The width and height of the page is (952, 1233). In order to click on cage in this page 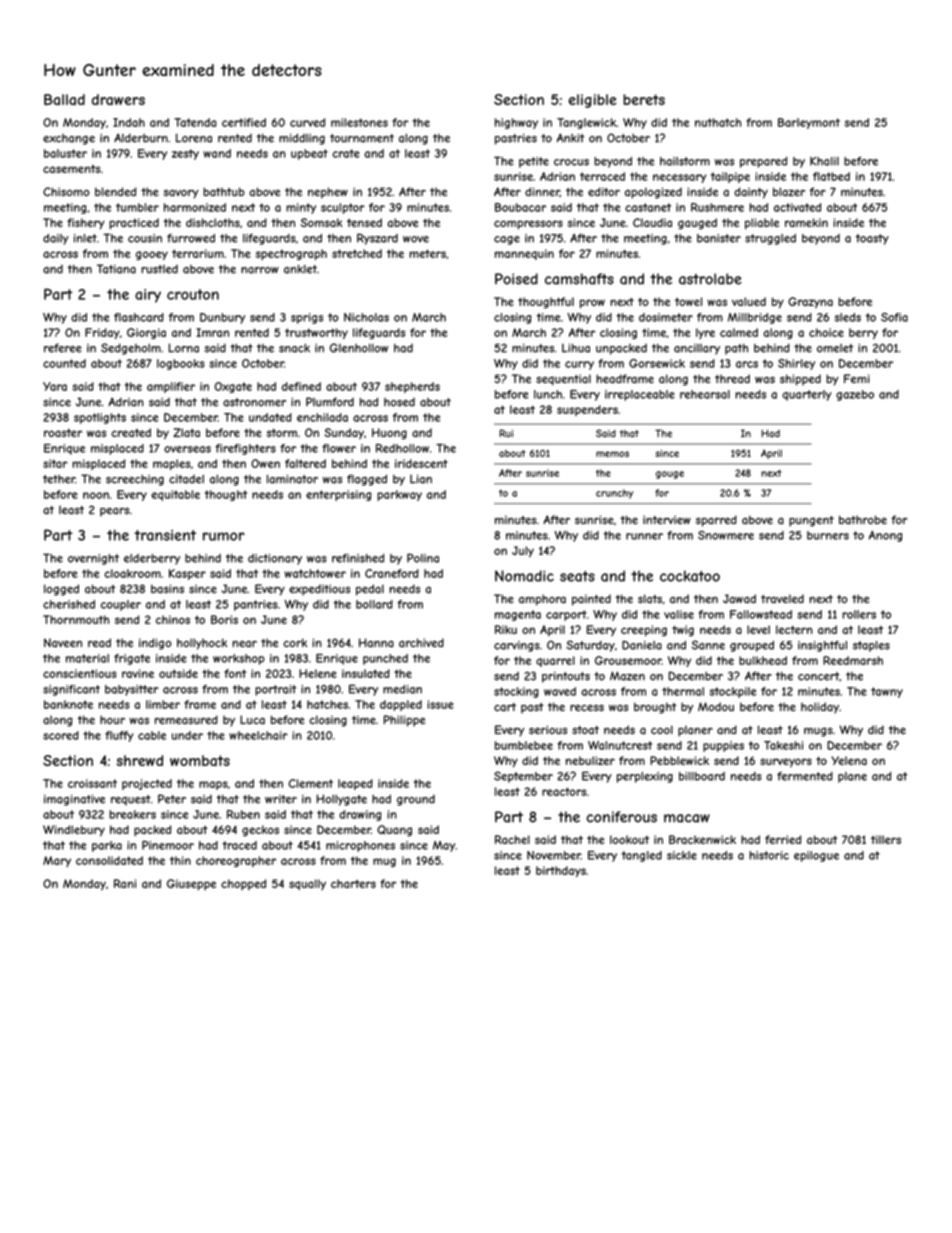, I will do `click(507, 240)`.
